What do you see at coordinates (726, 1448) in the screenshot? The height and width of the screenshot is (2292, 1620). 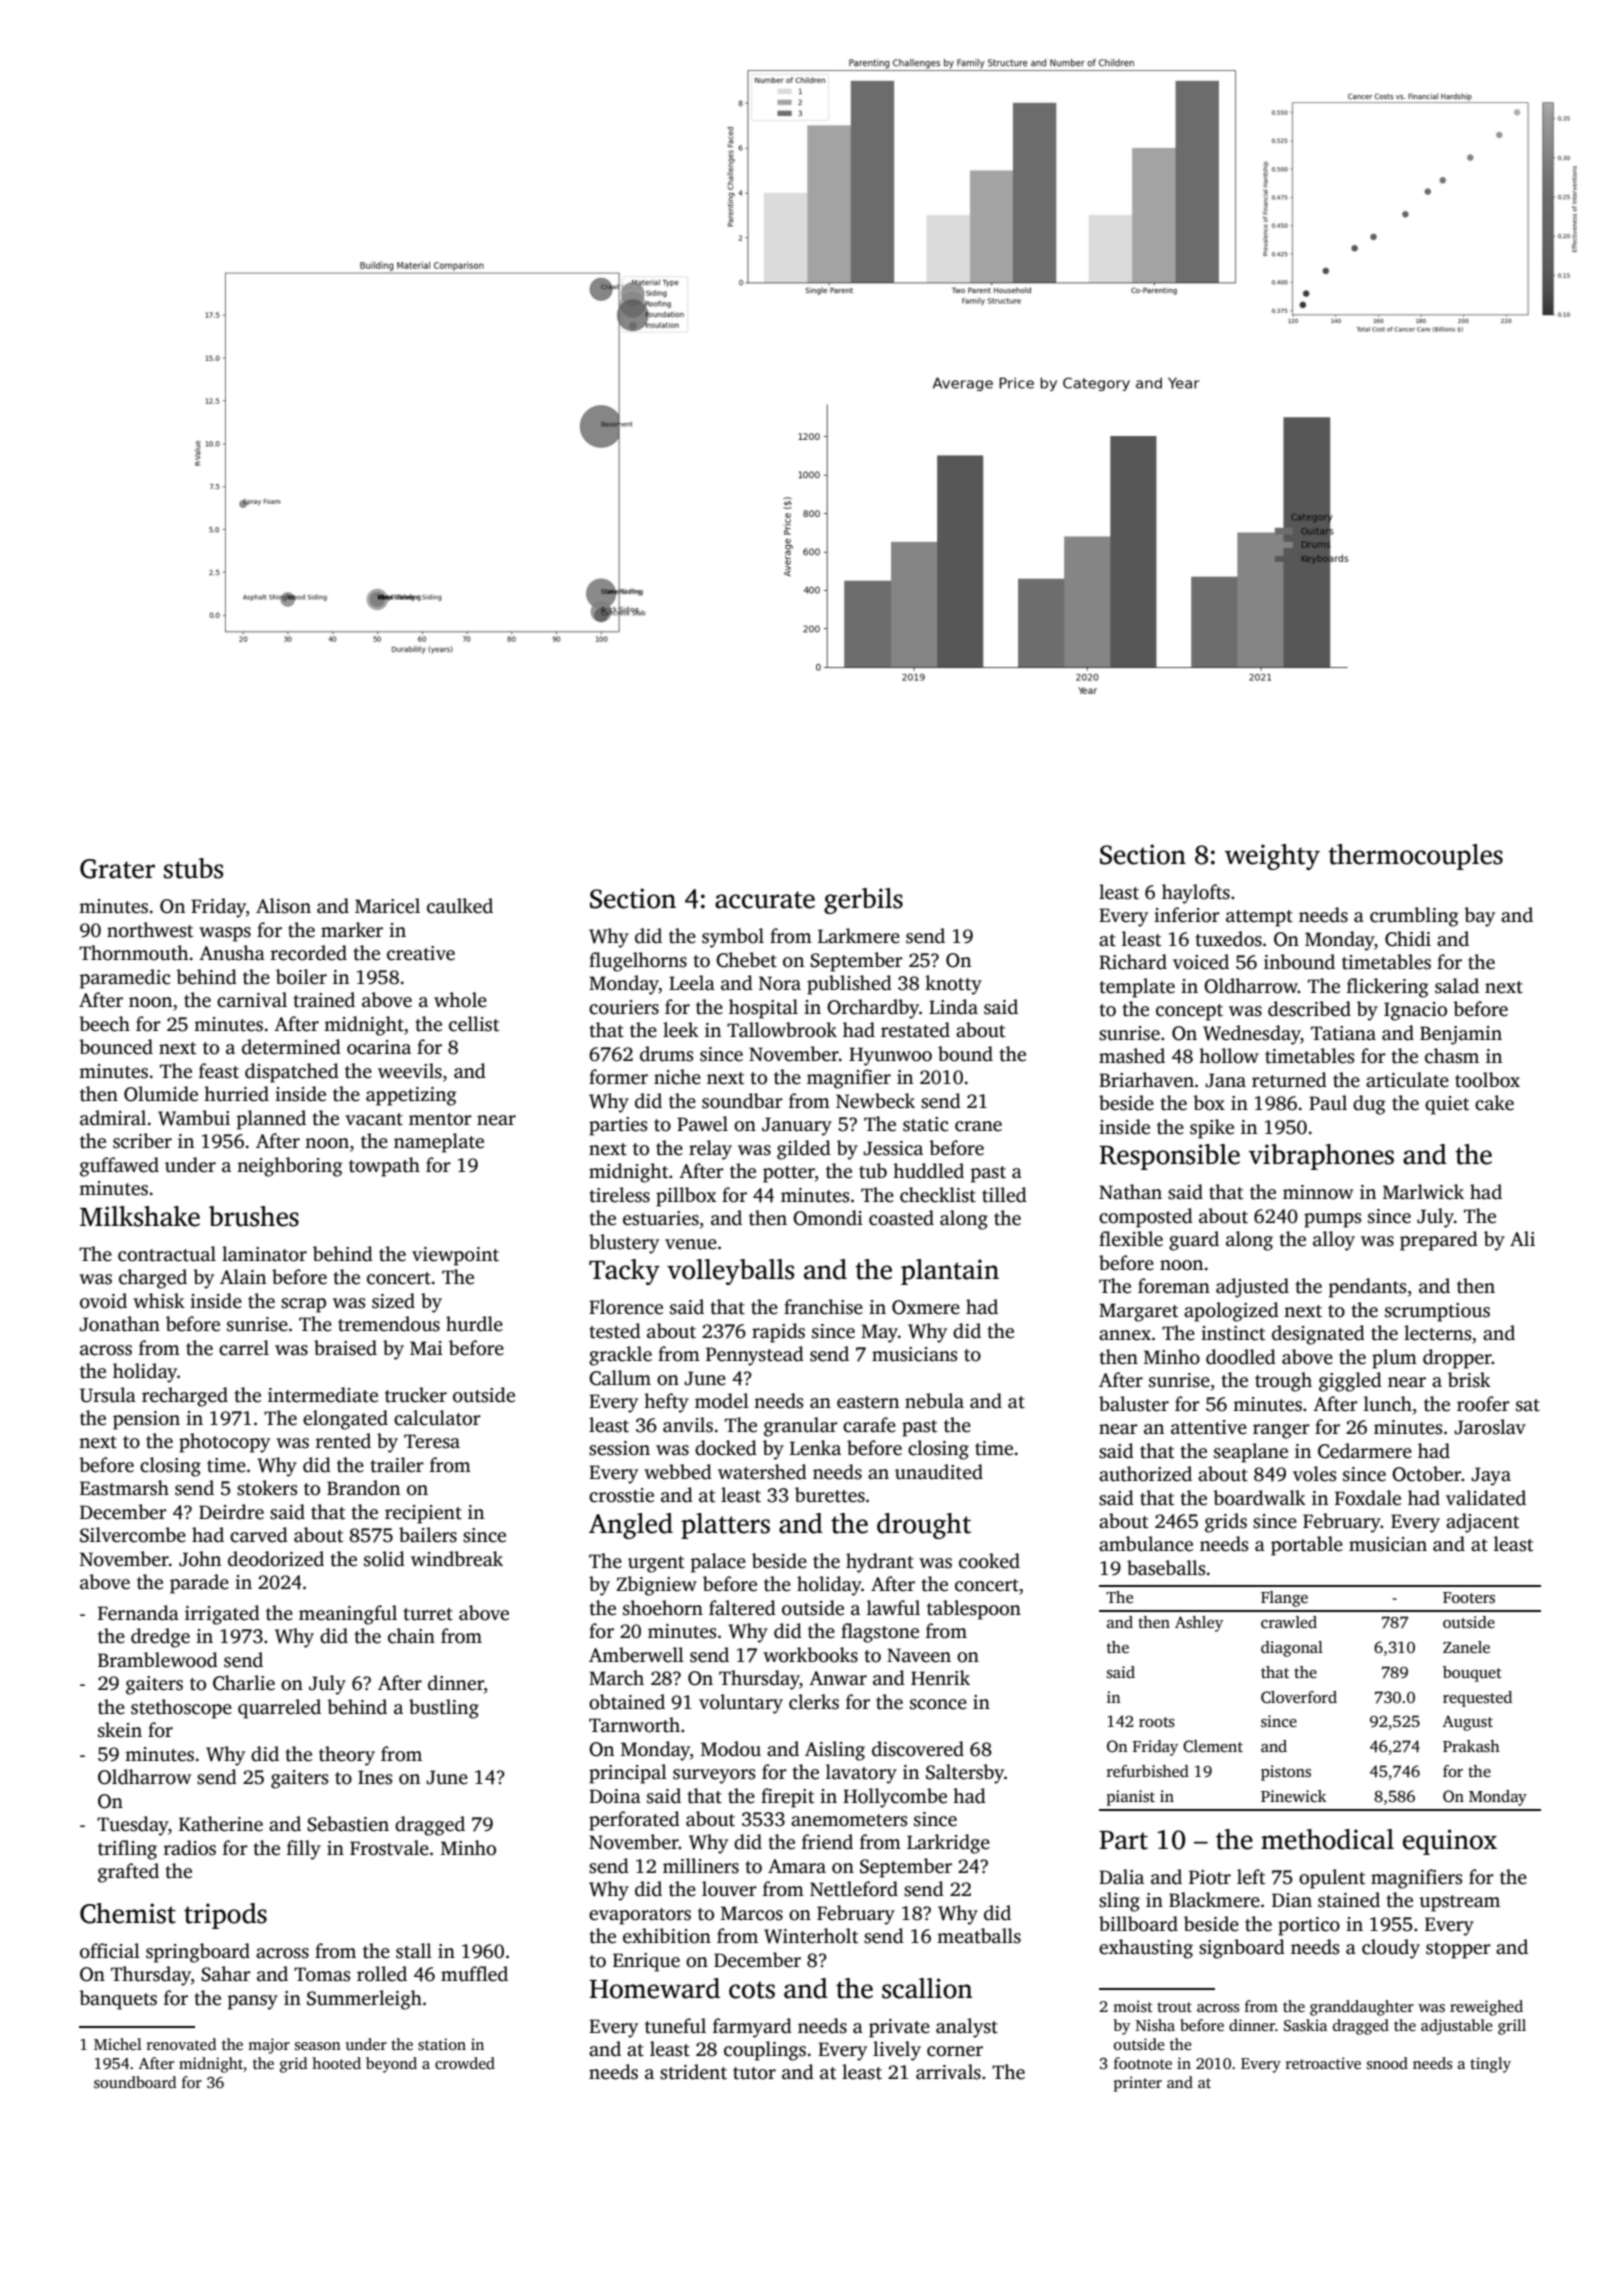 I see `docked` at bounding box center [726, 1448].
